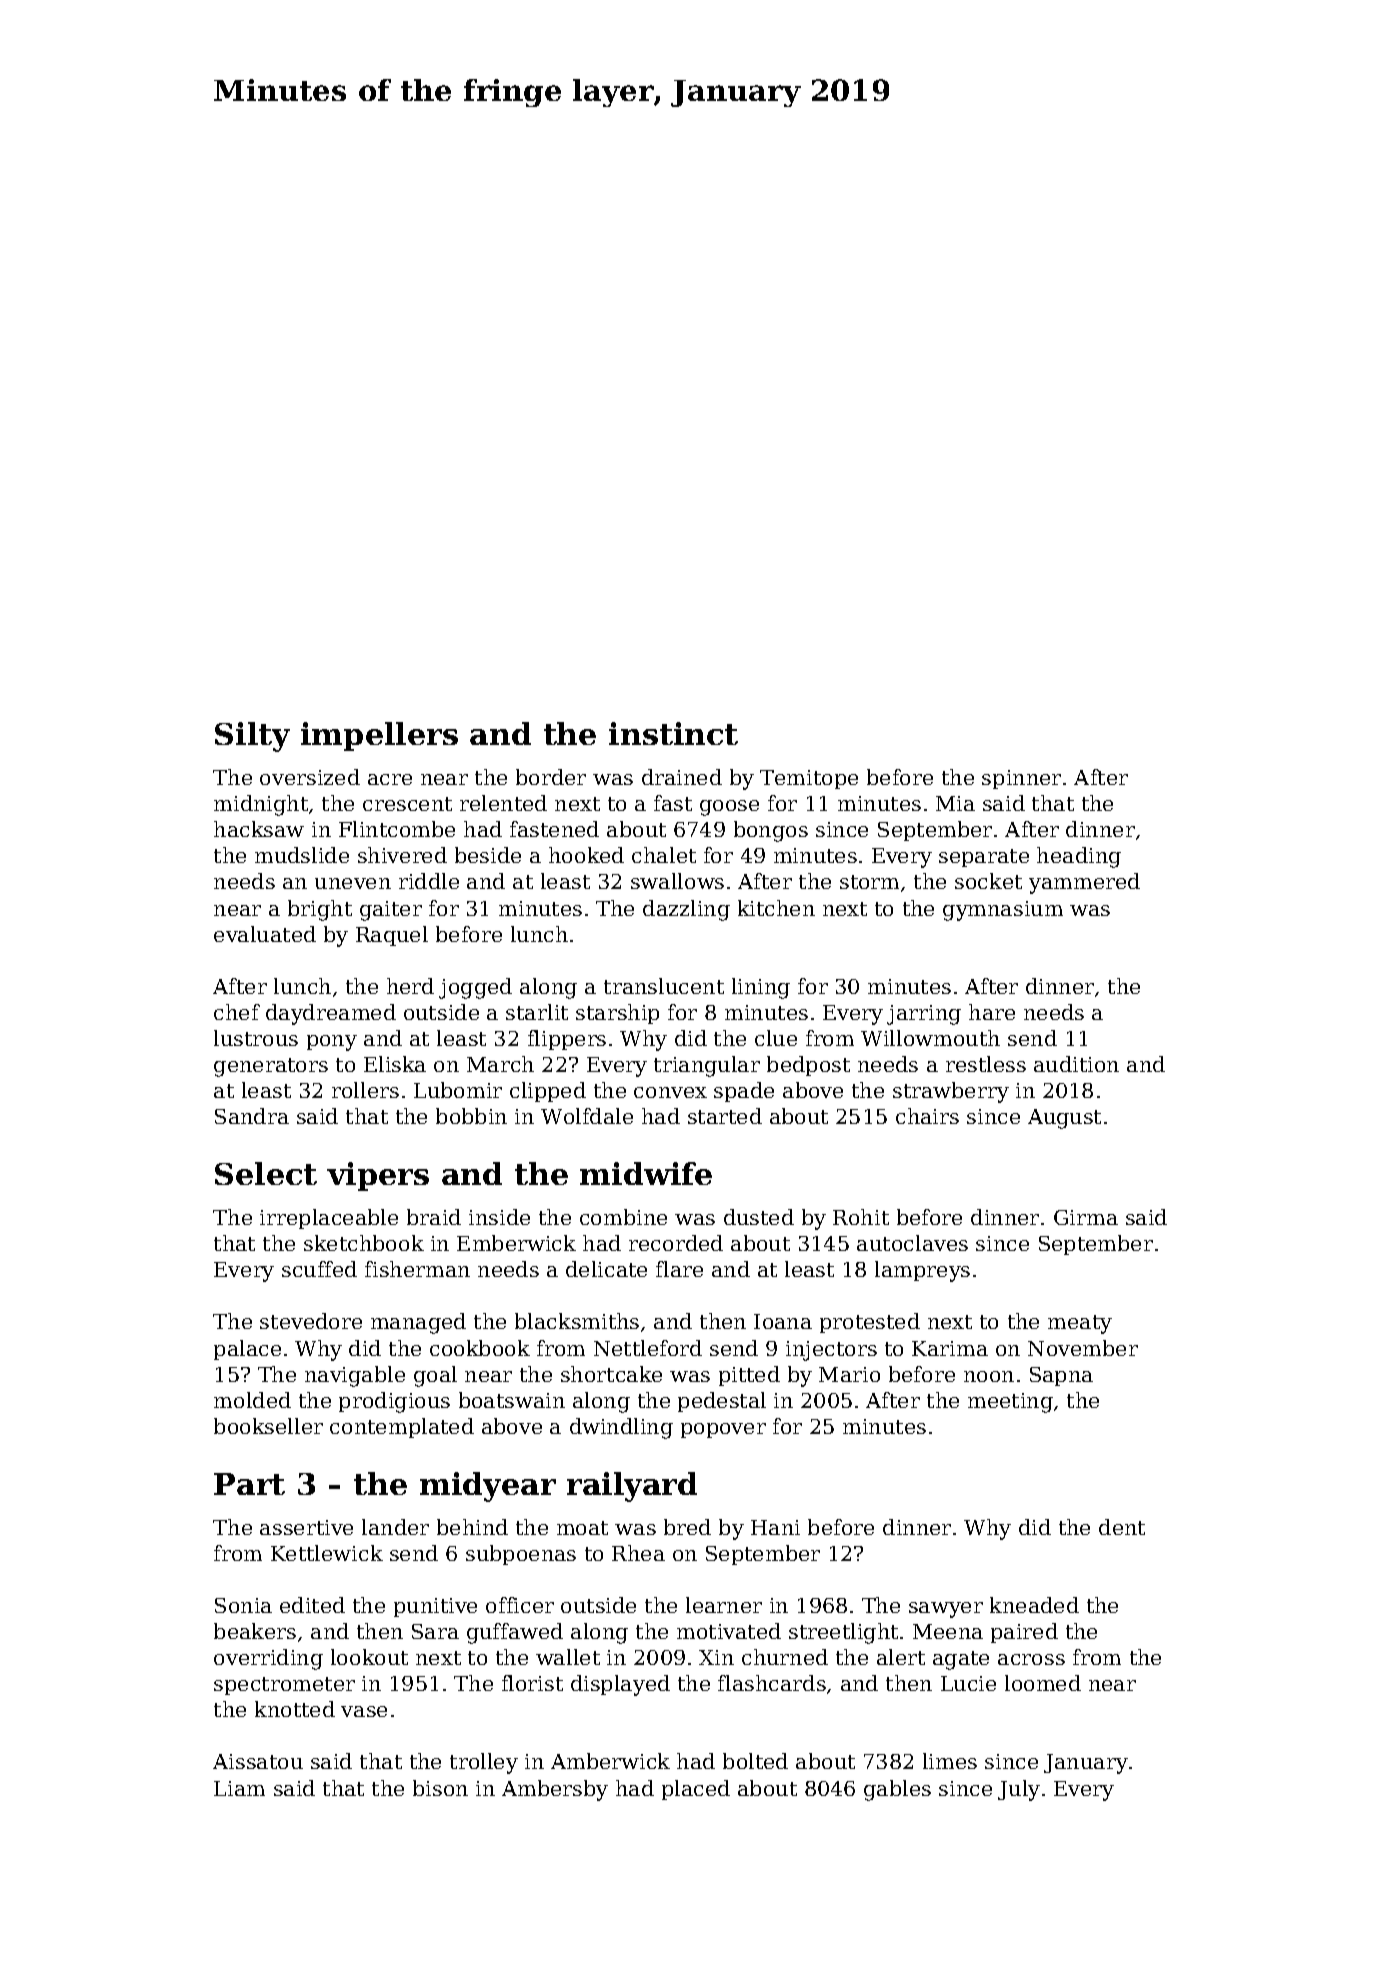 Image resolution: width=1386 pixels, height=1969 pixels. I want to click on bedpost, so click(808, 1066).
